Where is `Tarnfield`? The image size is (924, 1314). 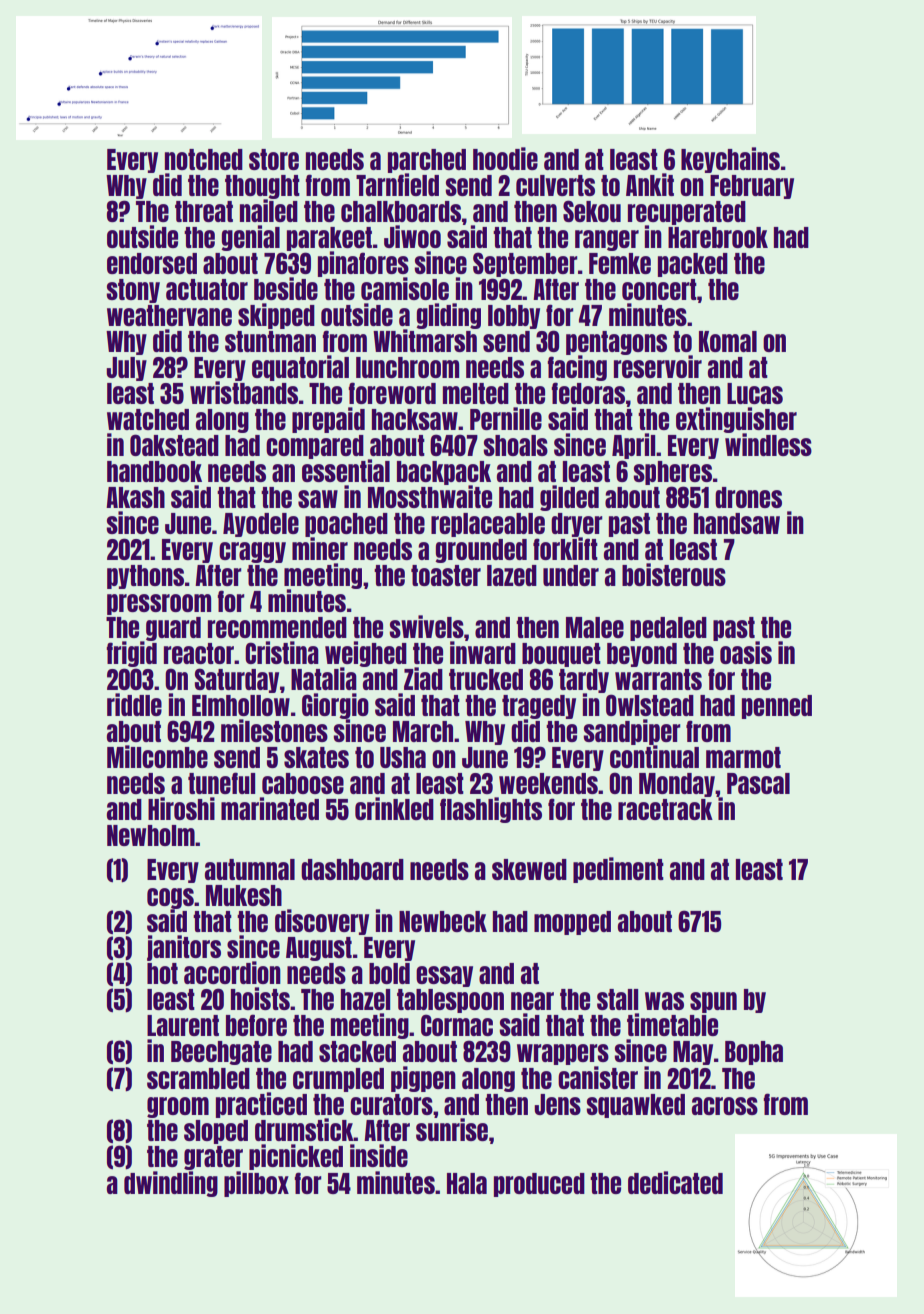
Tarnfield is located at coordinates (397, 184).
